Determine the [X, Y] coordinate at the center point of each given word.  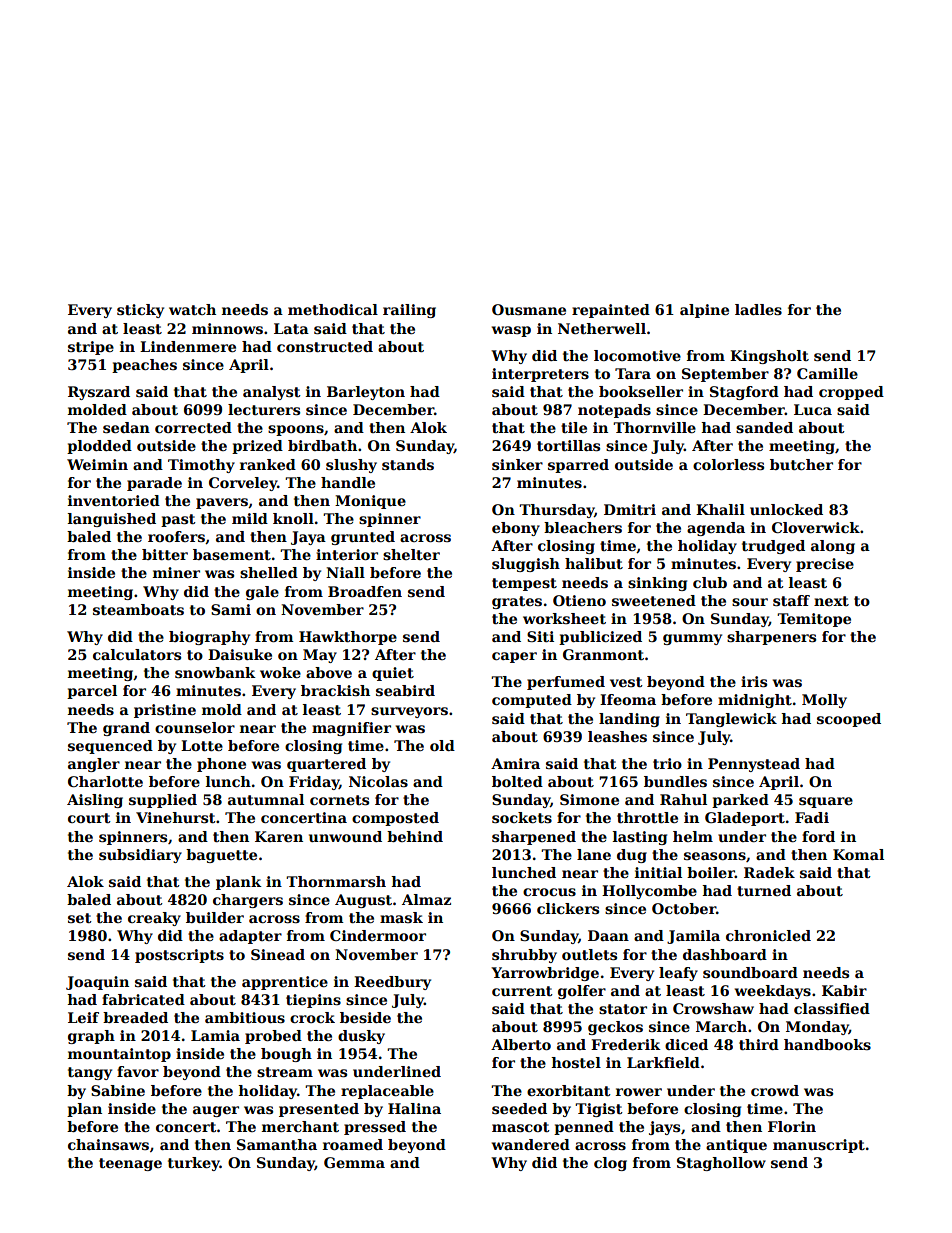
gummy [692, 639]
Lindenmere [188, 346]
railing [409, 311]
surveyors [409, 712]
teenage [130, 1164]
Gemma [354, 1162]
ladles [758, 309]
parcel [92, 692]
